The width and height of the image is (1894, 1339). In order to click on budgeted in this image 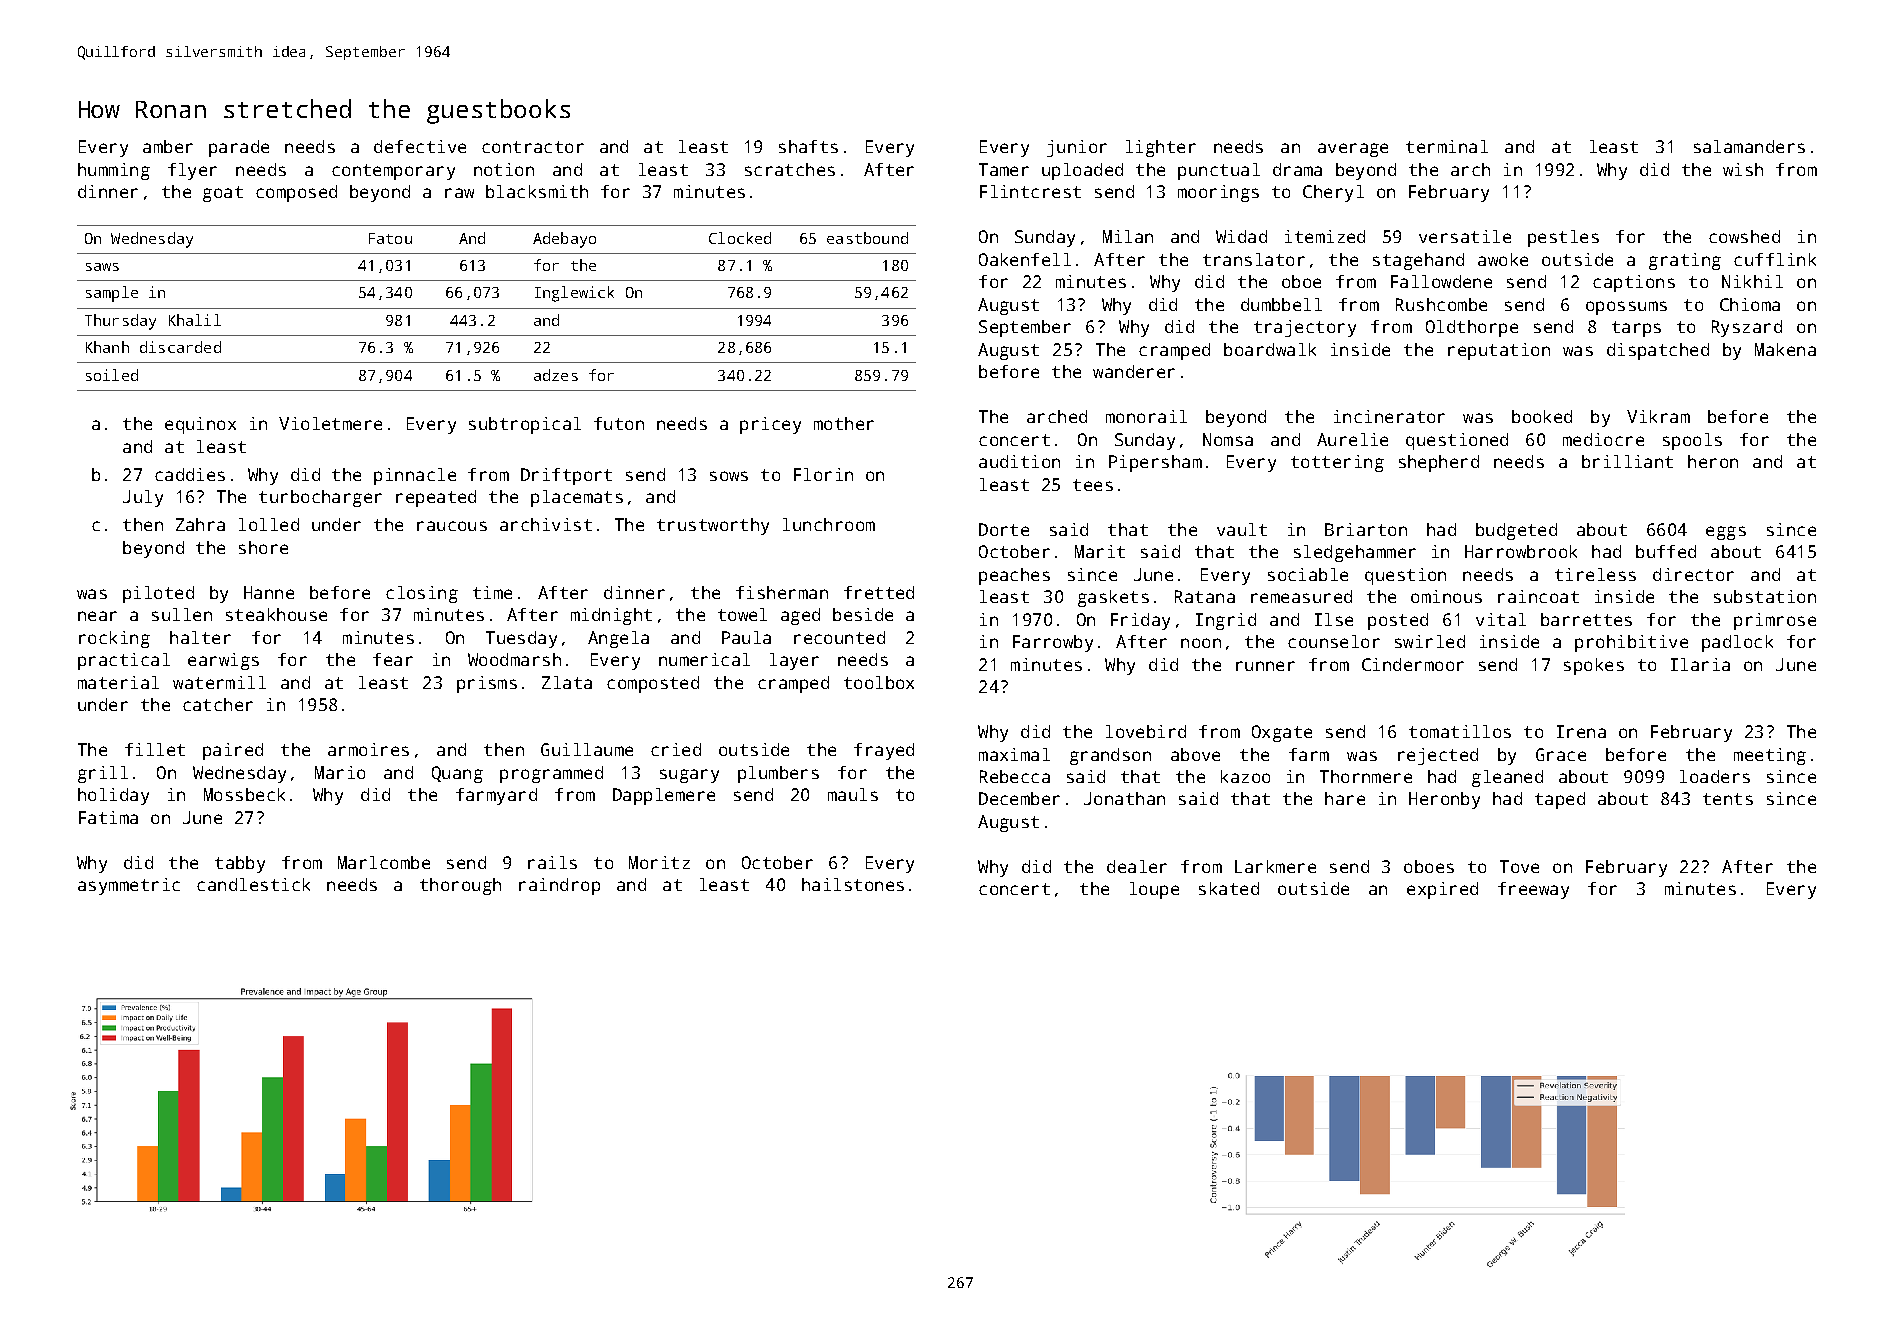, I will do `click(1516, 531)`.
